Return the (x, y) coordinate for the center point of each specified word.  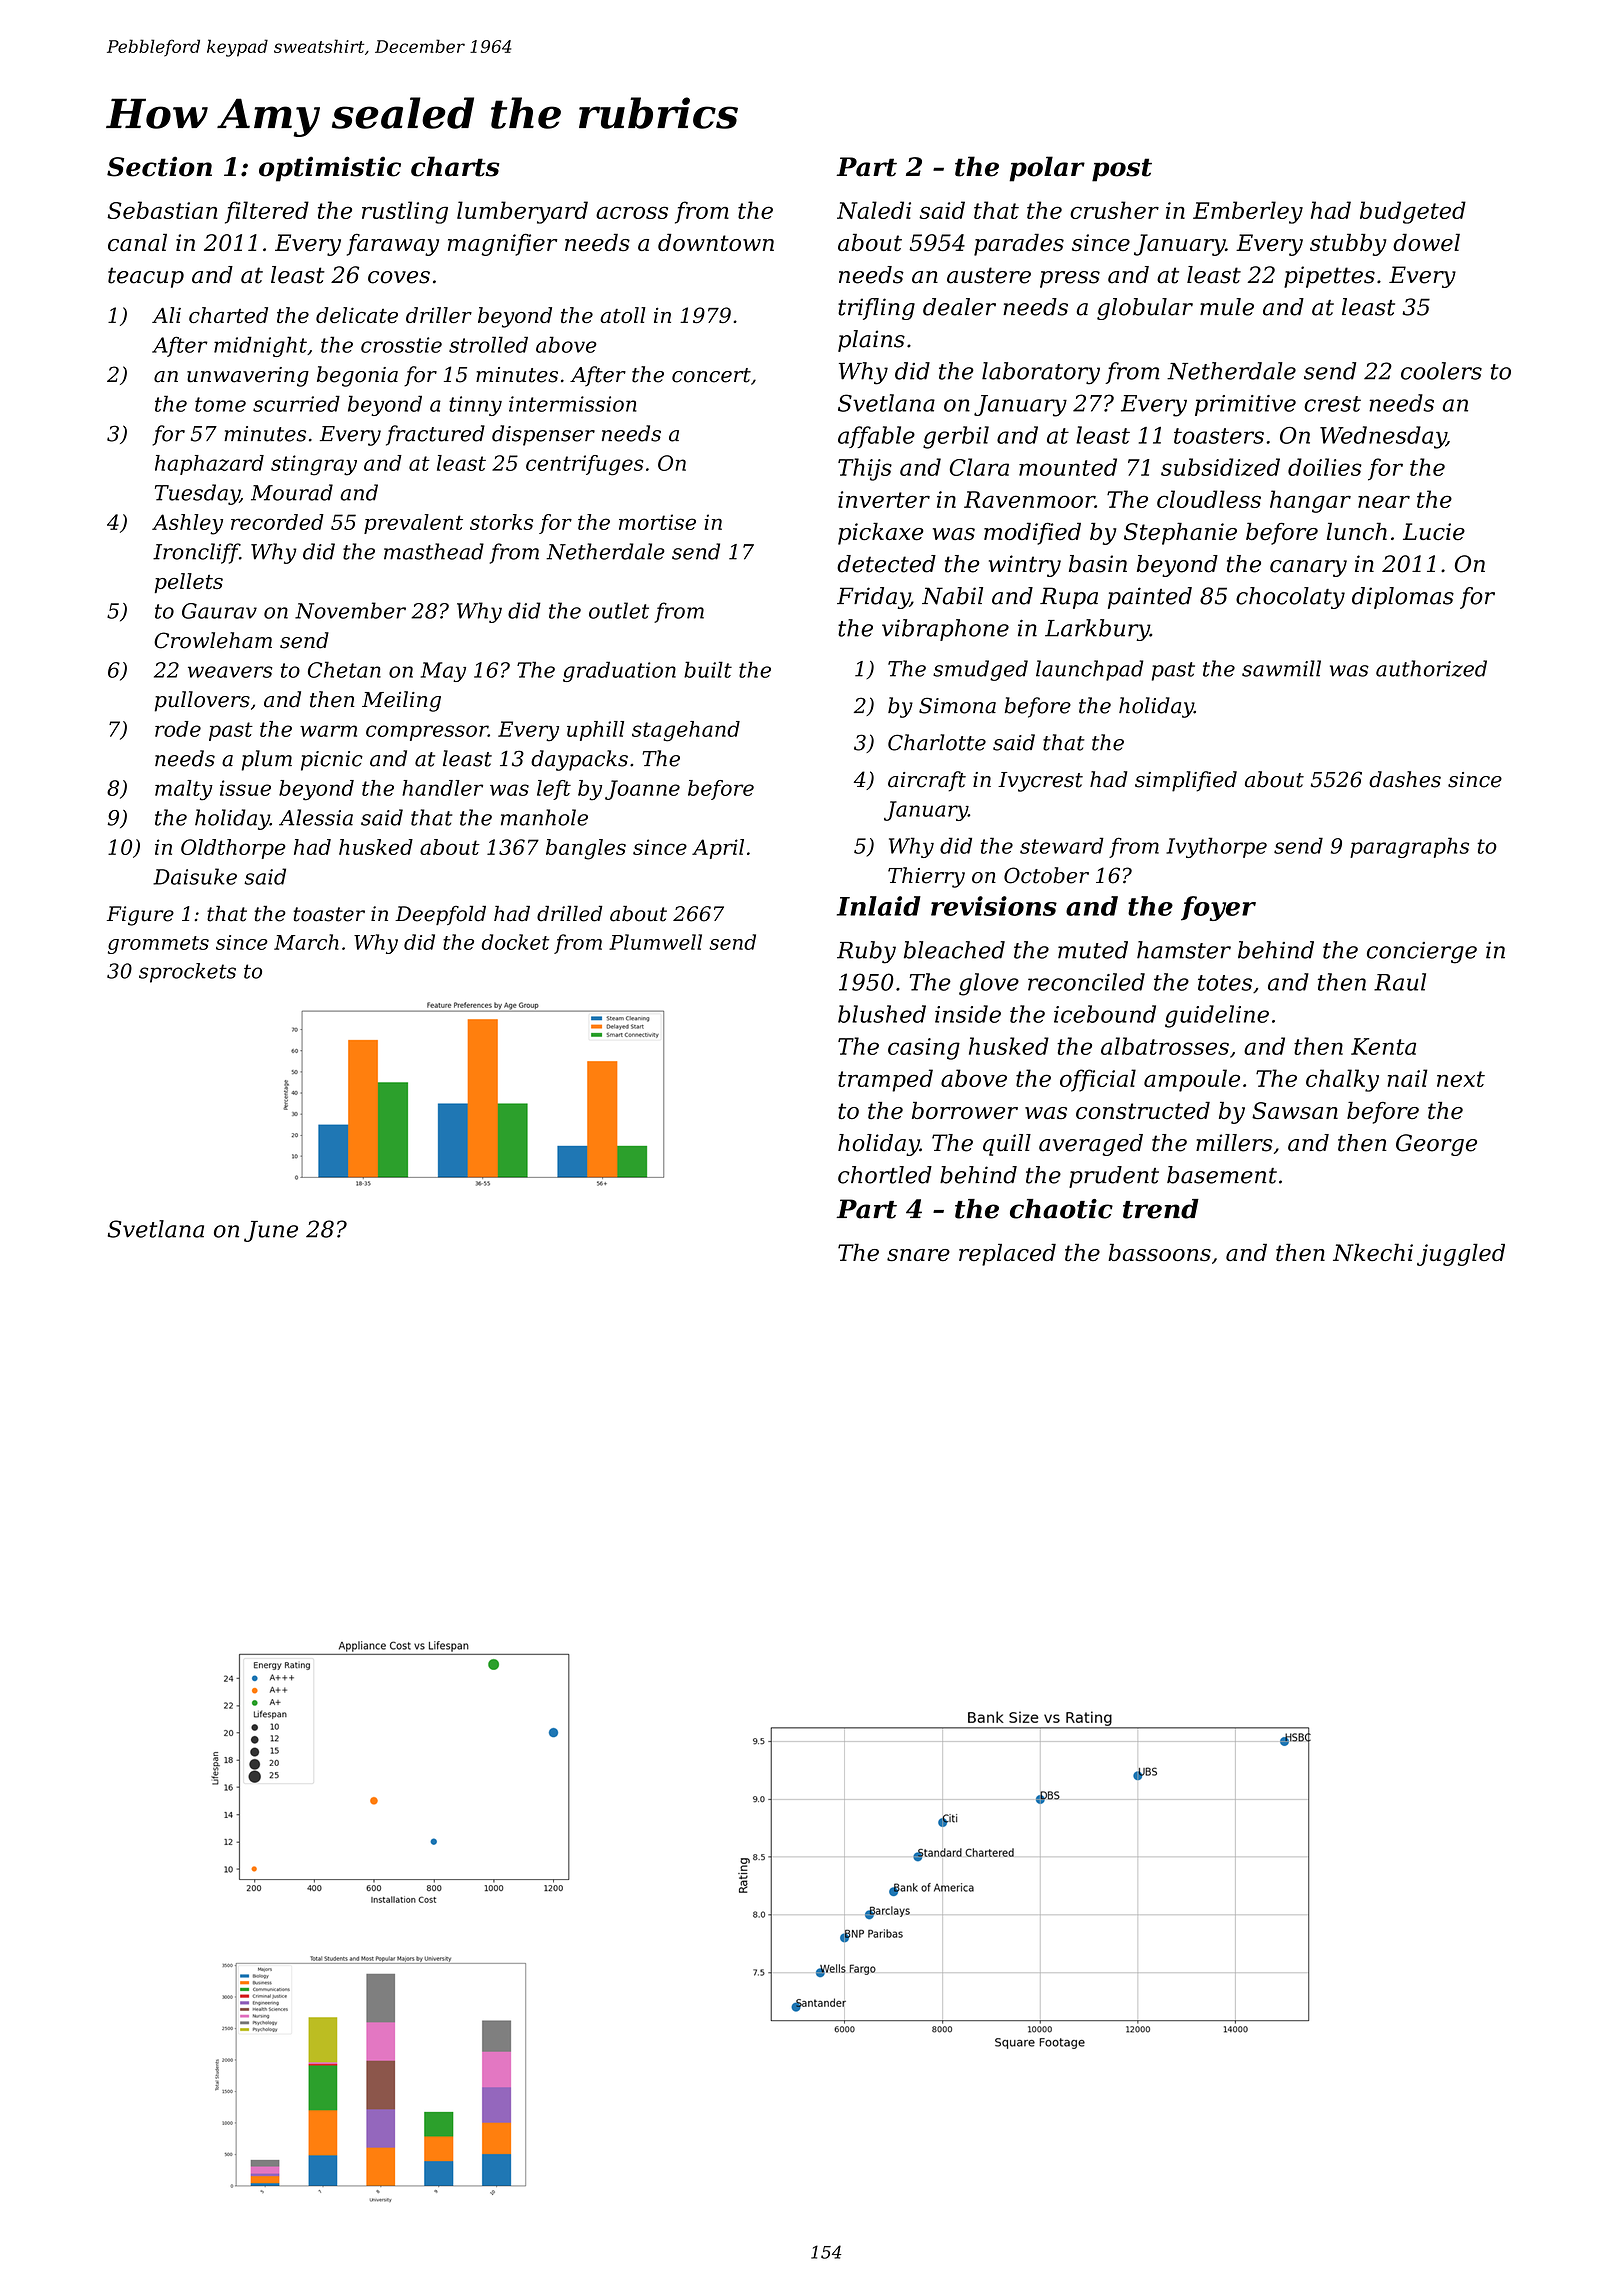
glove (989, 984)
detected (886, 564)
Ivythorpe (1216, 847)
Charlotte (937, 742)
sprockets (187, 973)
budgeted (1413, 212)
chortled (885, 1175)
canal (137, 242)
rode (178, 729)
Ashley (187, 524)
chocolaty (1290, 598)
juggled (1461, 1254)
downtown (716, 242)
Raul (1400, 982)
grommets (158, 945)
